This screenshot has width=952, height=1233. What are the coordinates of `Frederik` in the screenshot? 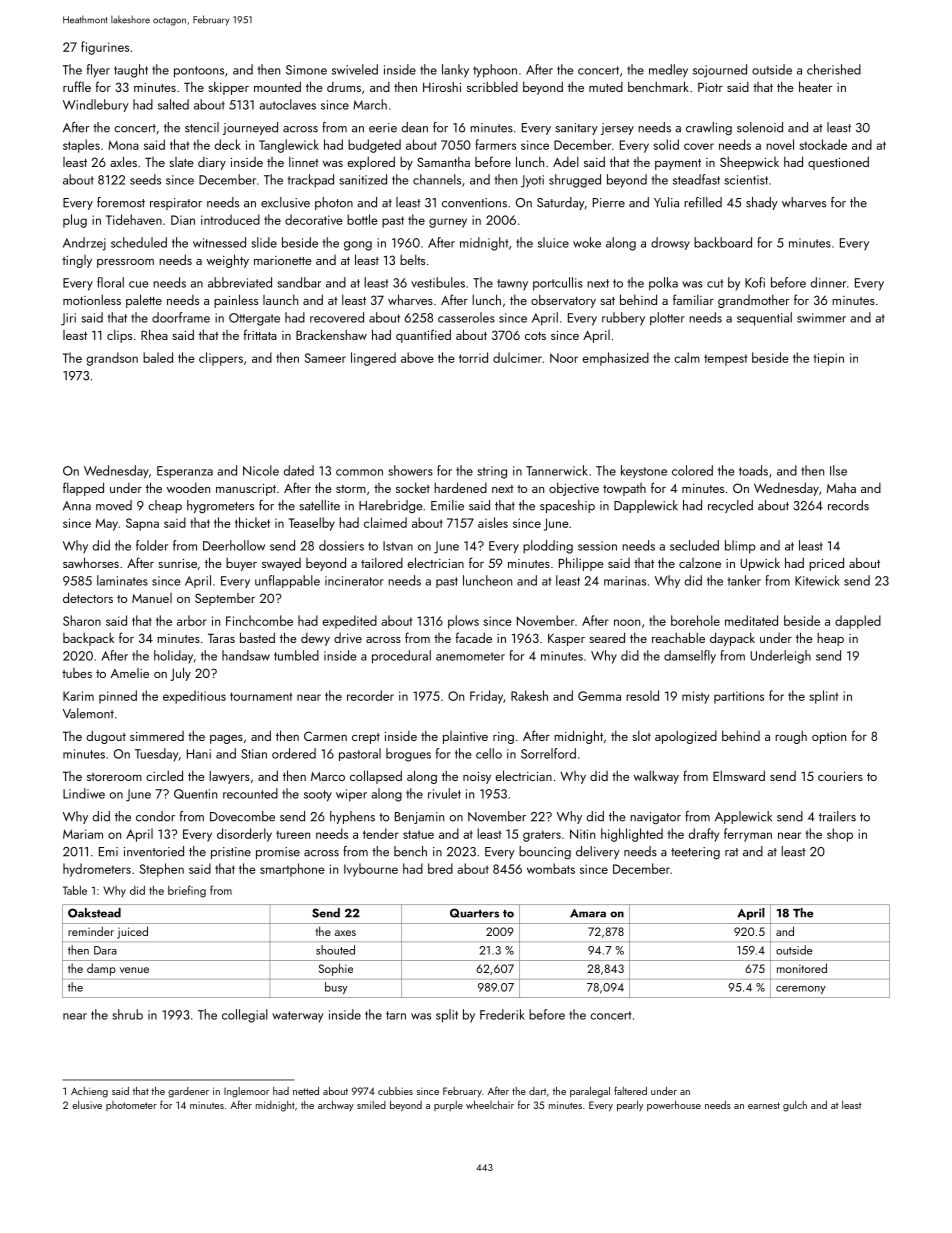 It's located at (502, 1014).
